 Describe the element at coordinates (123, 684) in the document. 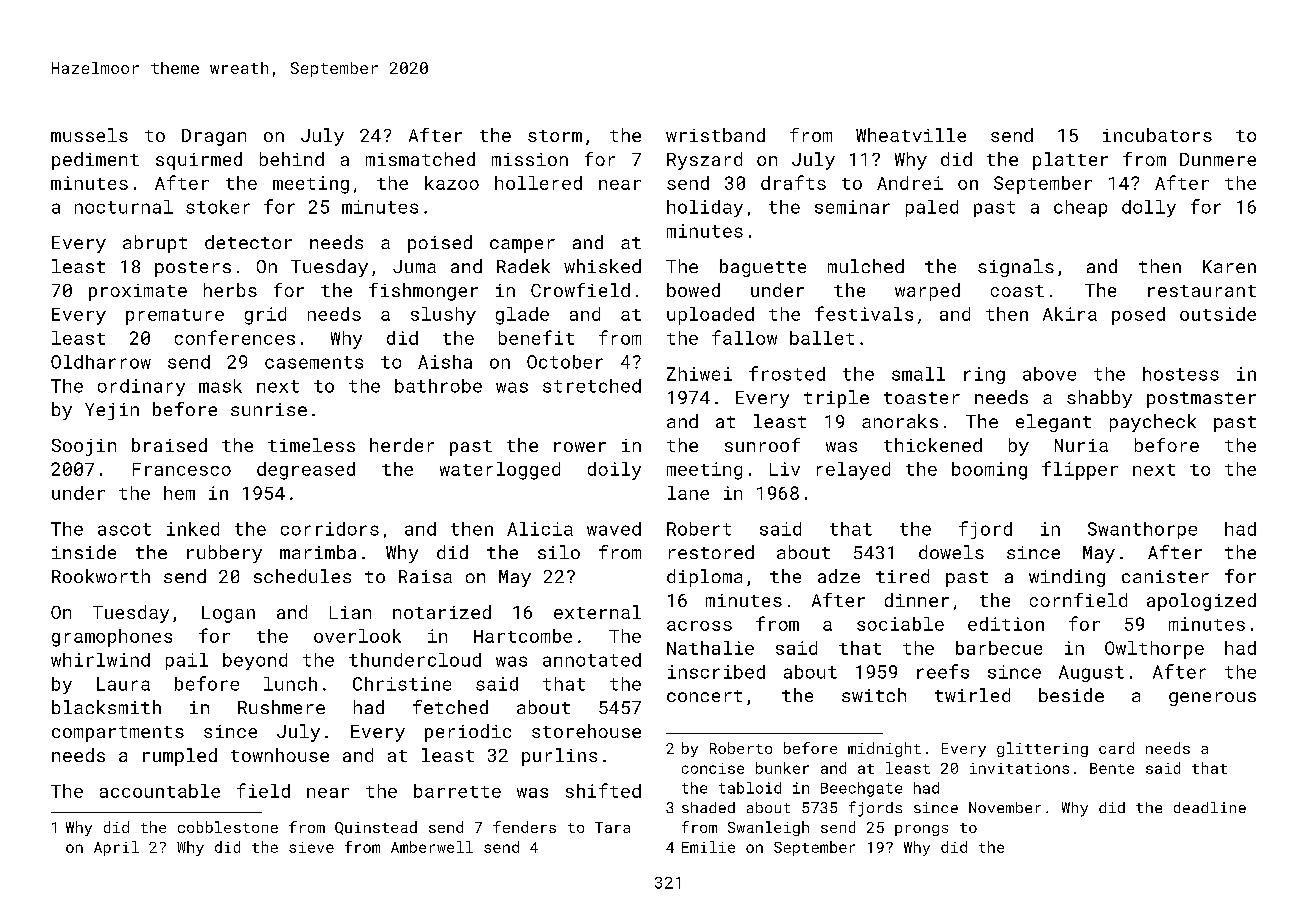

I see `Laura` at that location.
